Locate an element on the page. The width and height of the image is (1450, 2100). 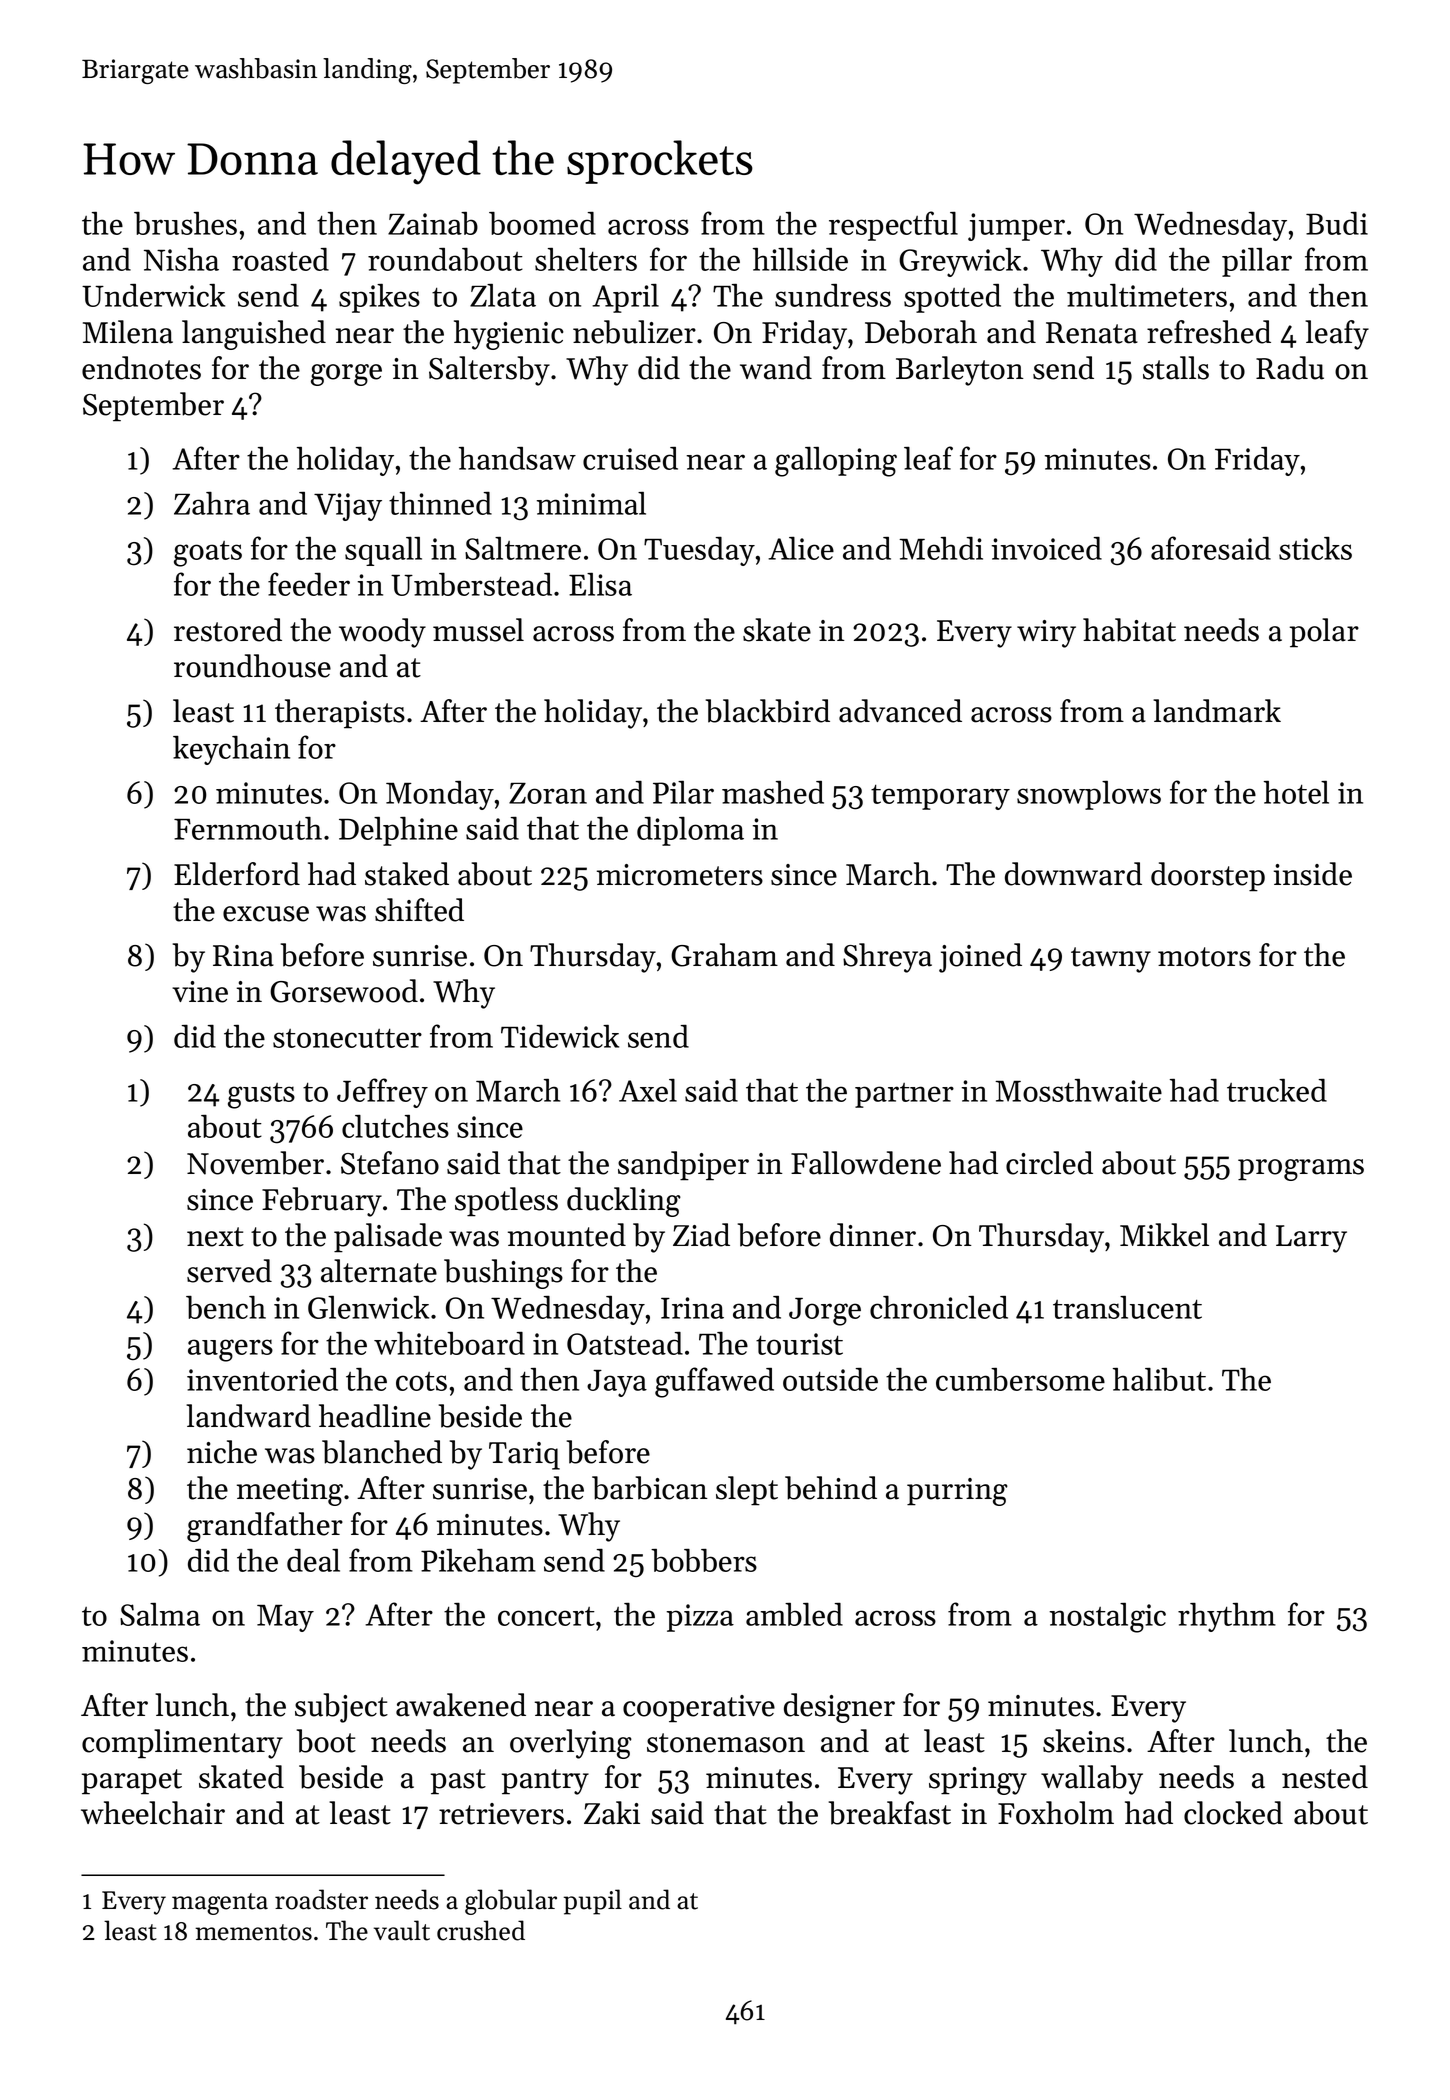
mementos is located at coordinates (253, 1932).
